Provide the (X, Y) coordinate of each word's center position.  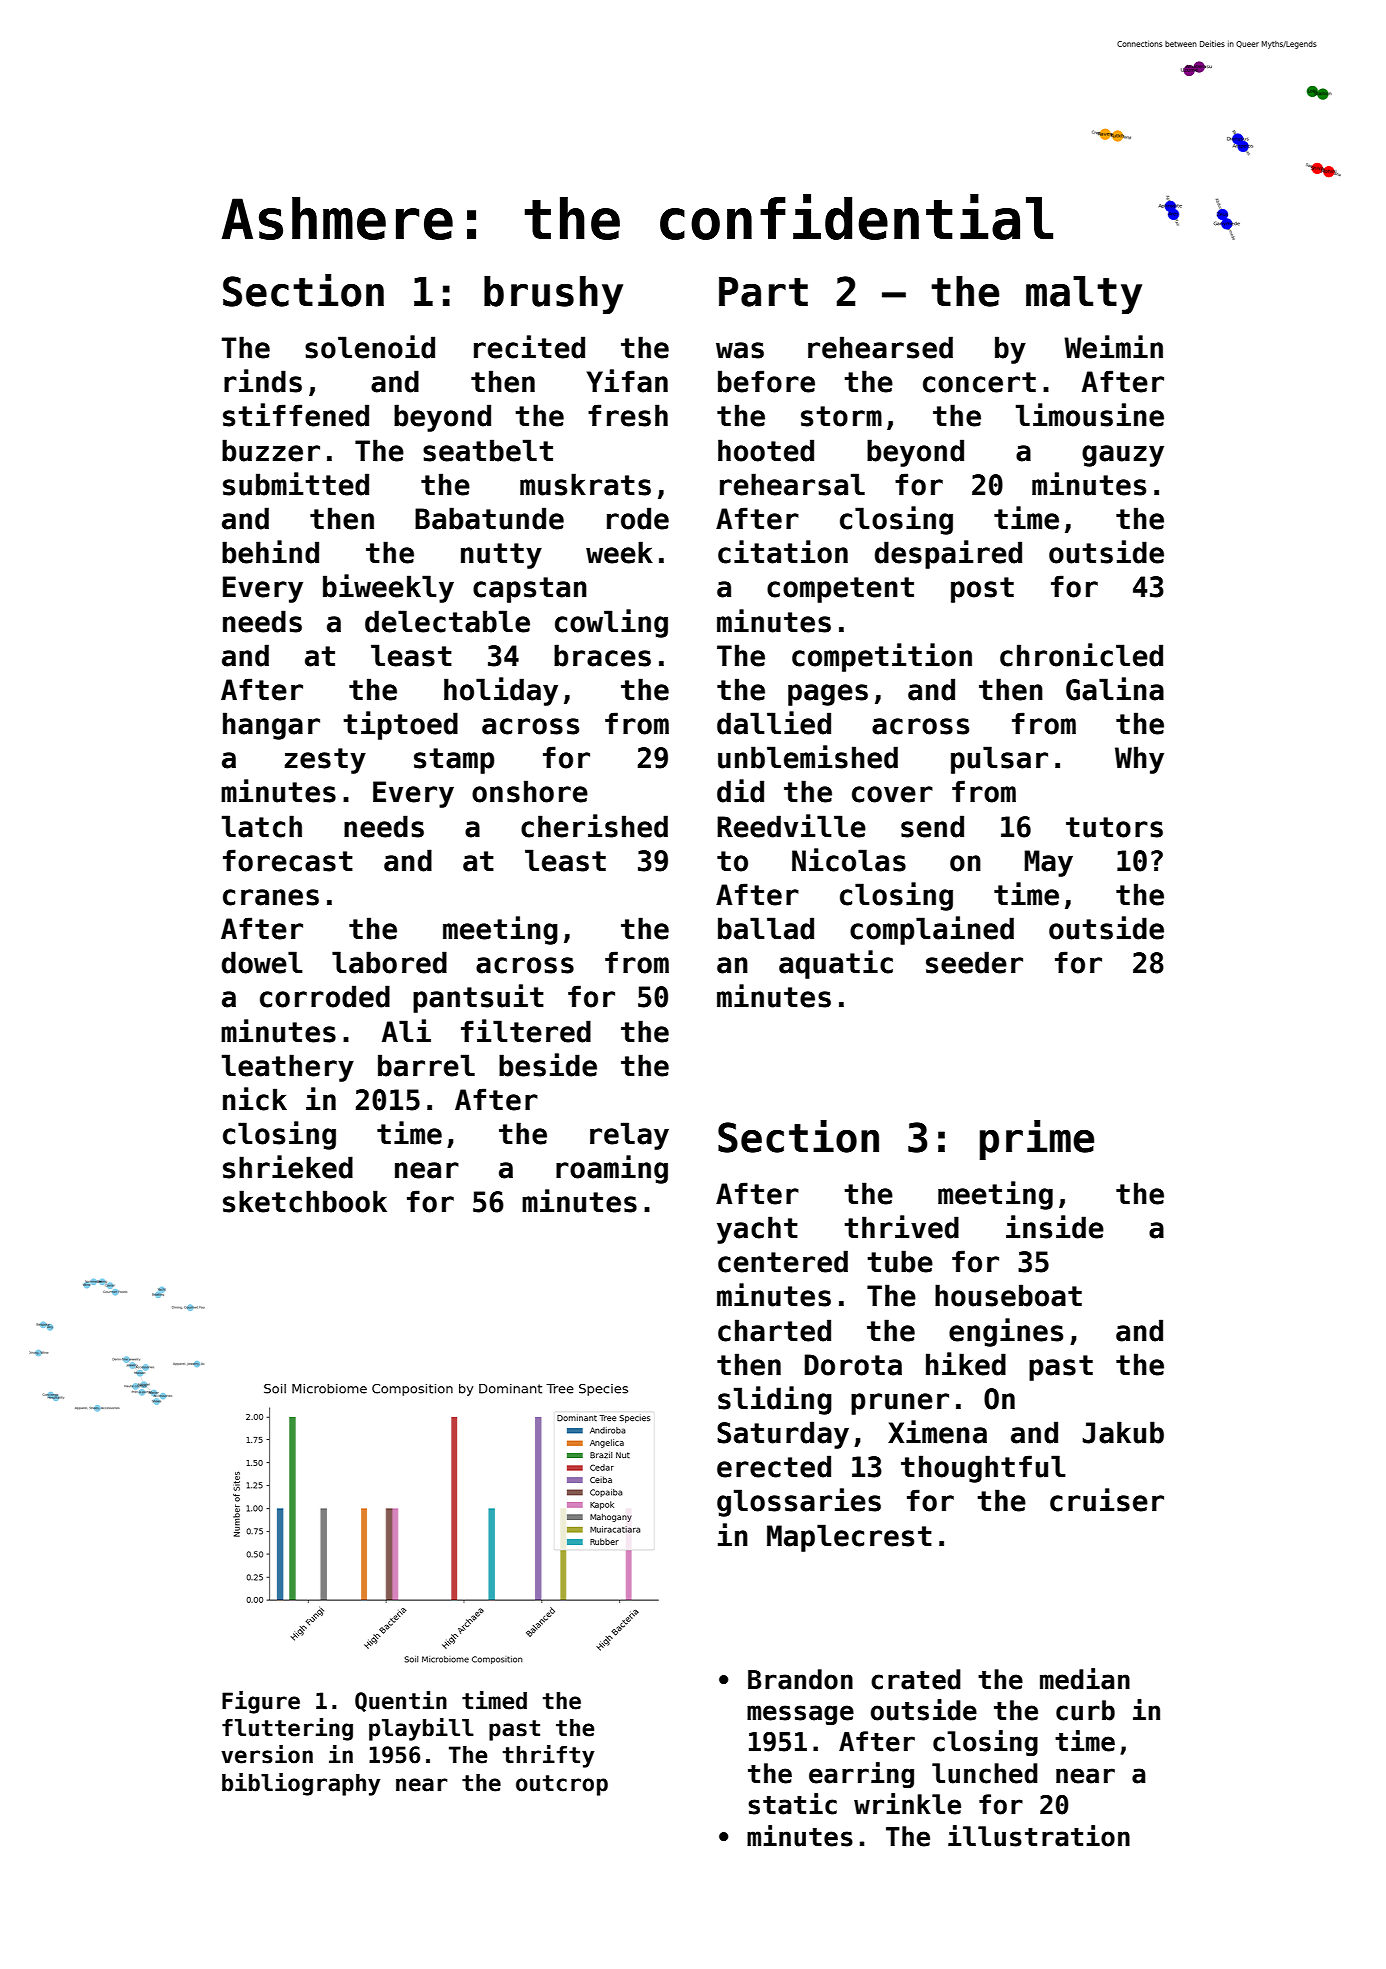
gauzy (1123, 456)
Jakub (1123, 1432)
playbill (421, 1729)
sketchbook (305, 1201)
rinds (263, 381)
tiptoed (400, 725)
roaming (612, 1169)
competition (882, 657)
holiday (501, 691)
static (792, 1804)
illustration (1039, 1836)
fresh (628, 415)
